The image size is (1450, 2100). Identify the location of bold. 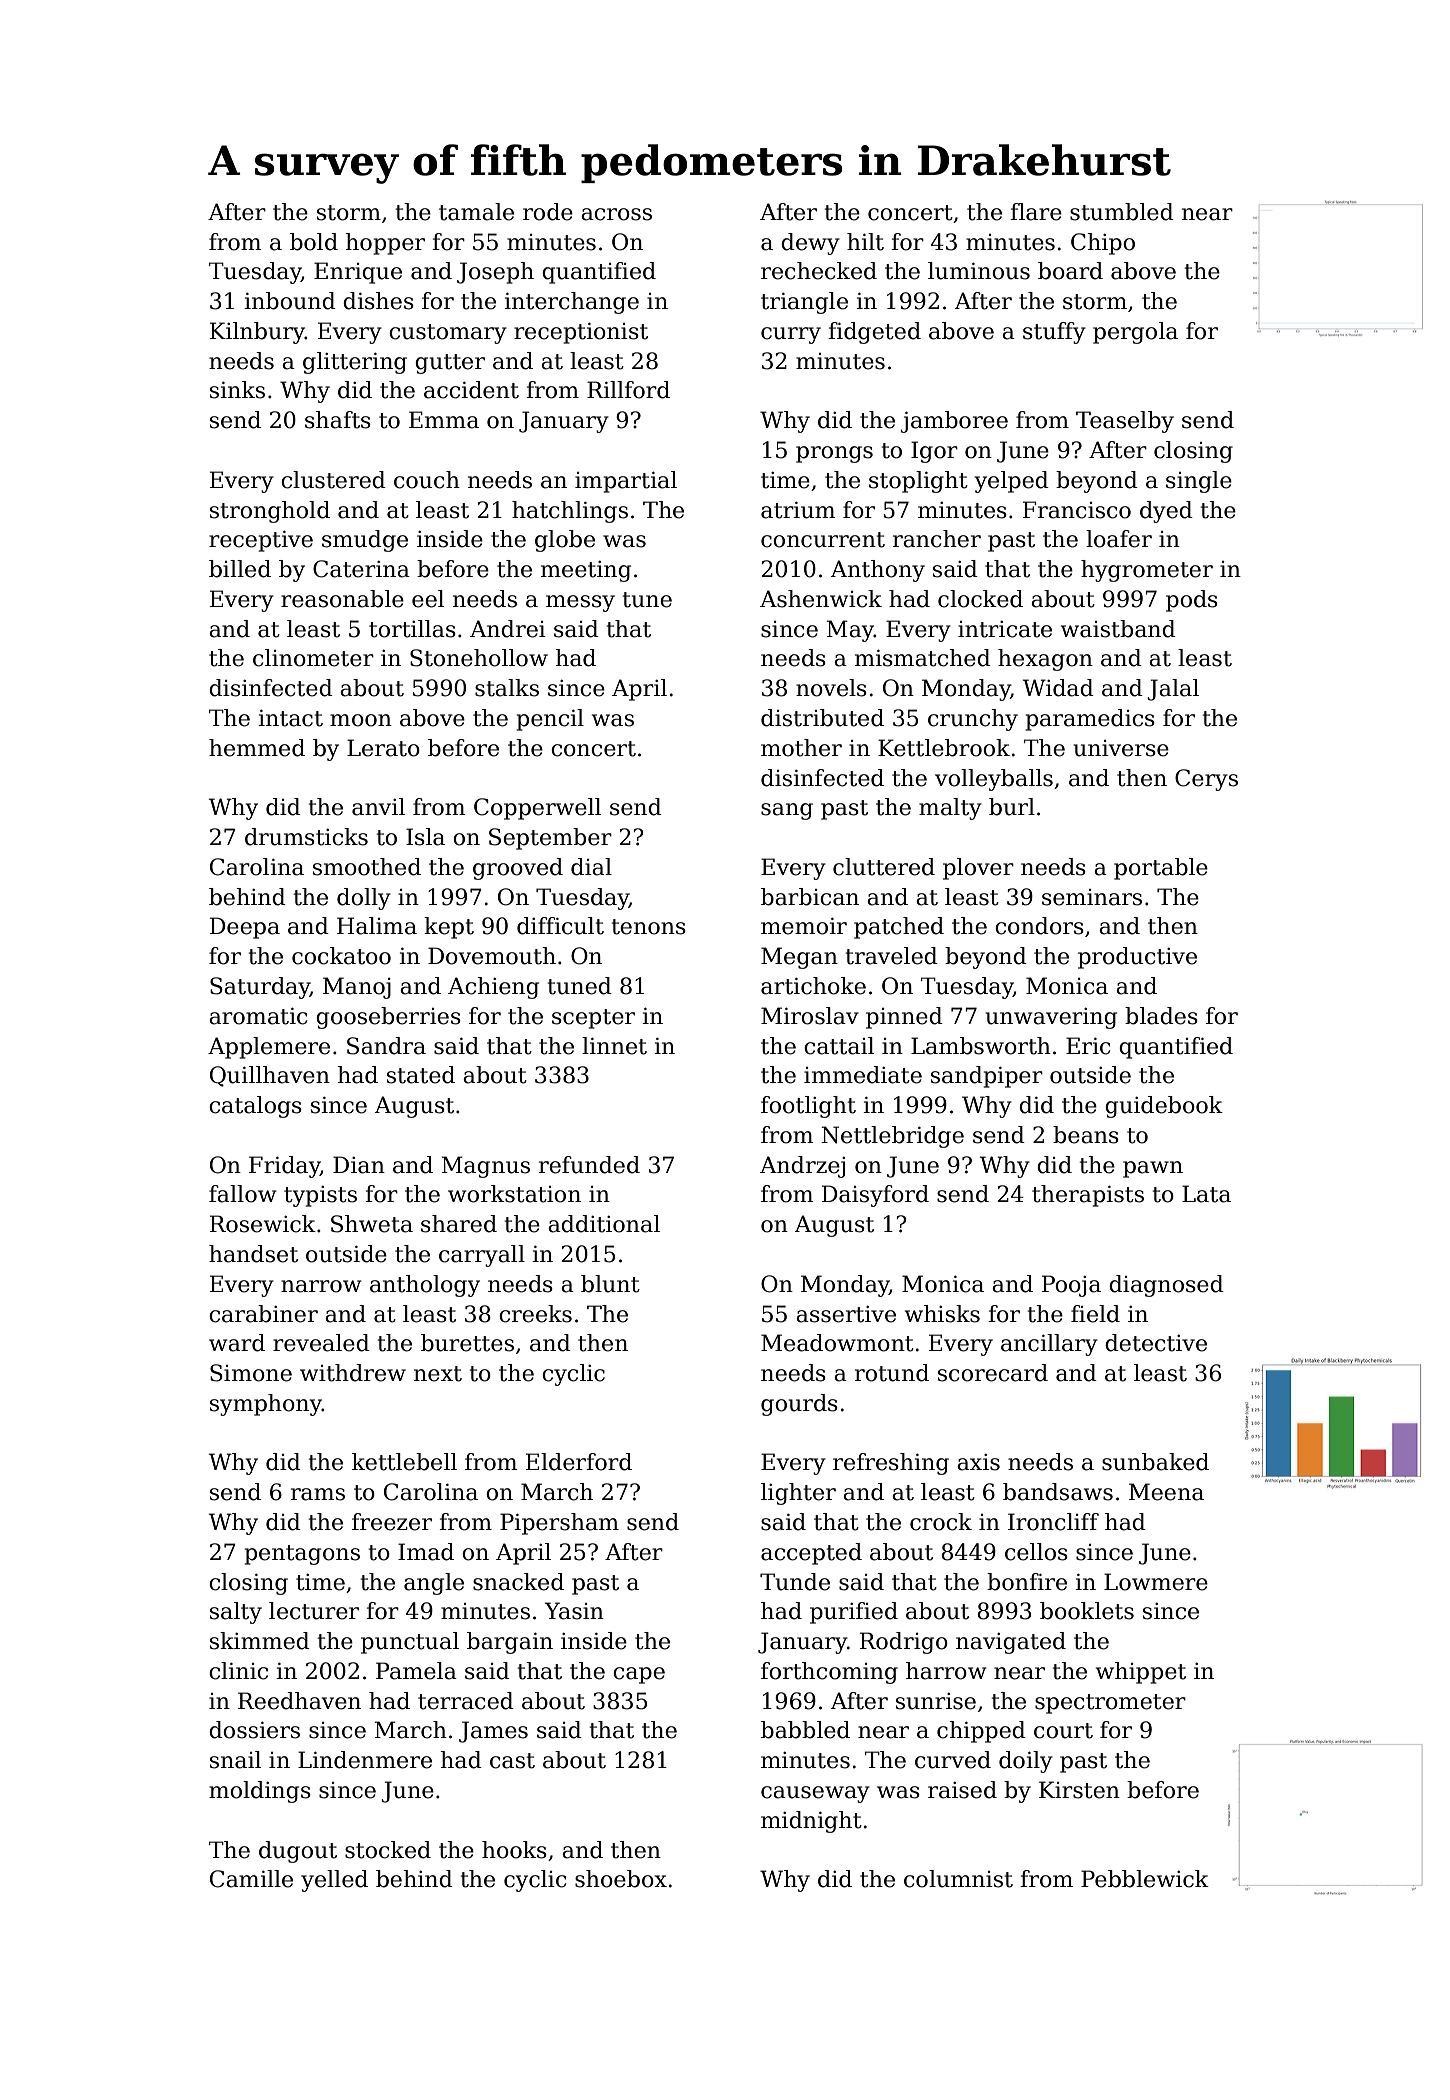
(314, 242).
